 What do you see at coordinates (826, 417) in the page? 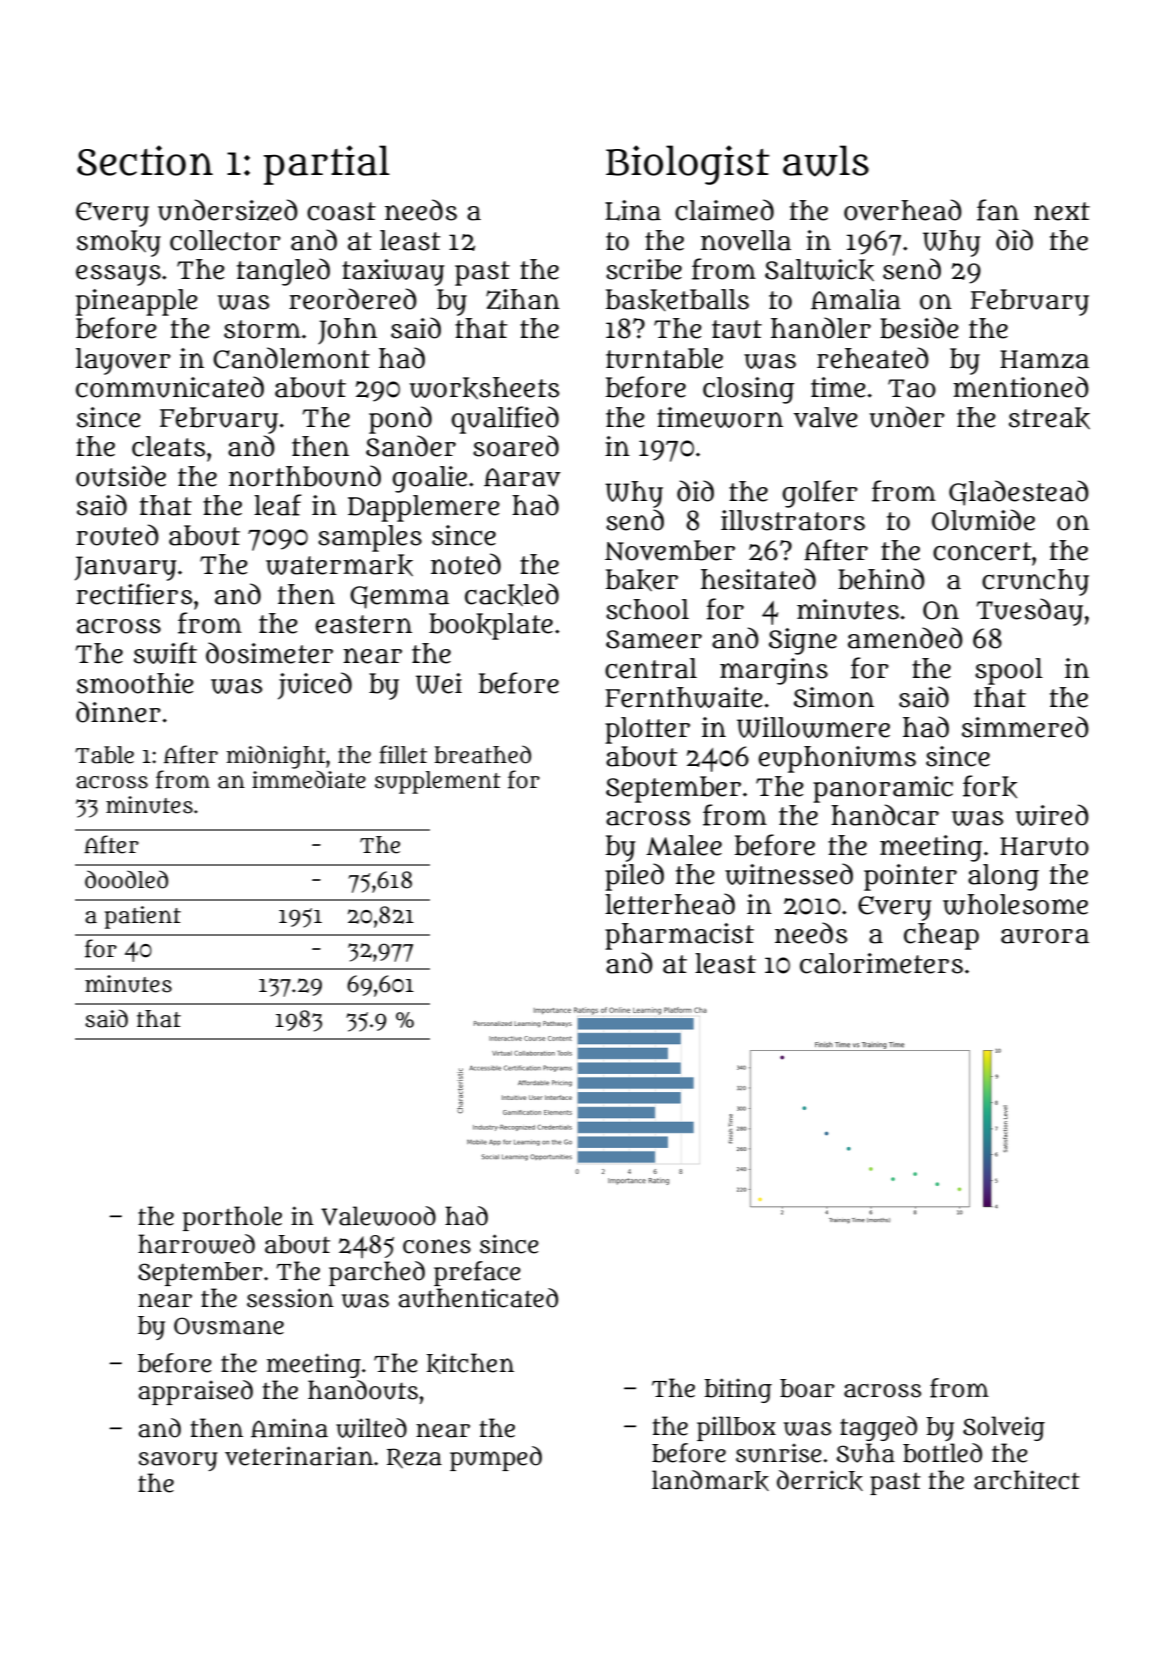
I see `valve` at bounding box center [826, 417].
